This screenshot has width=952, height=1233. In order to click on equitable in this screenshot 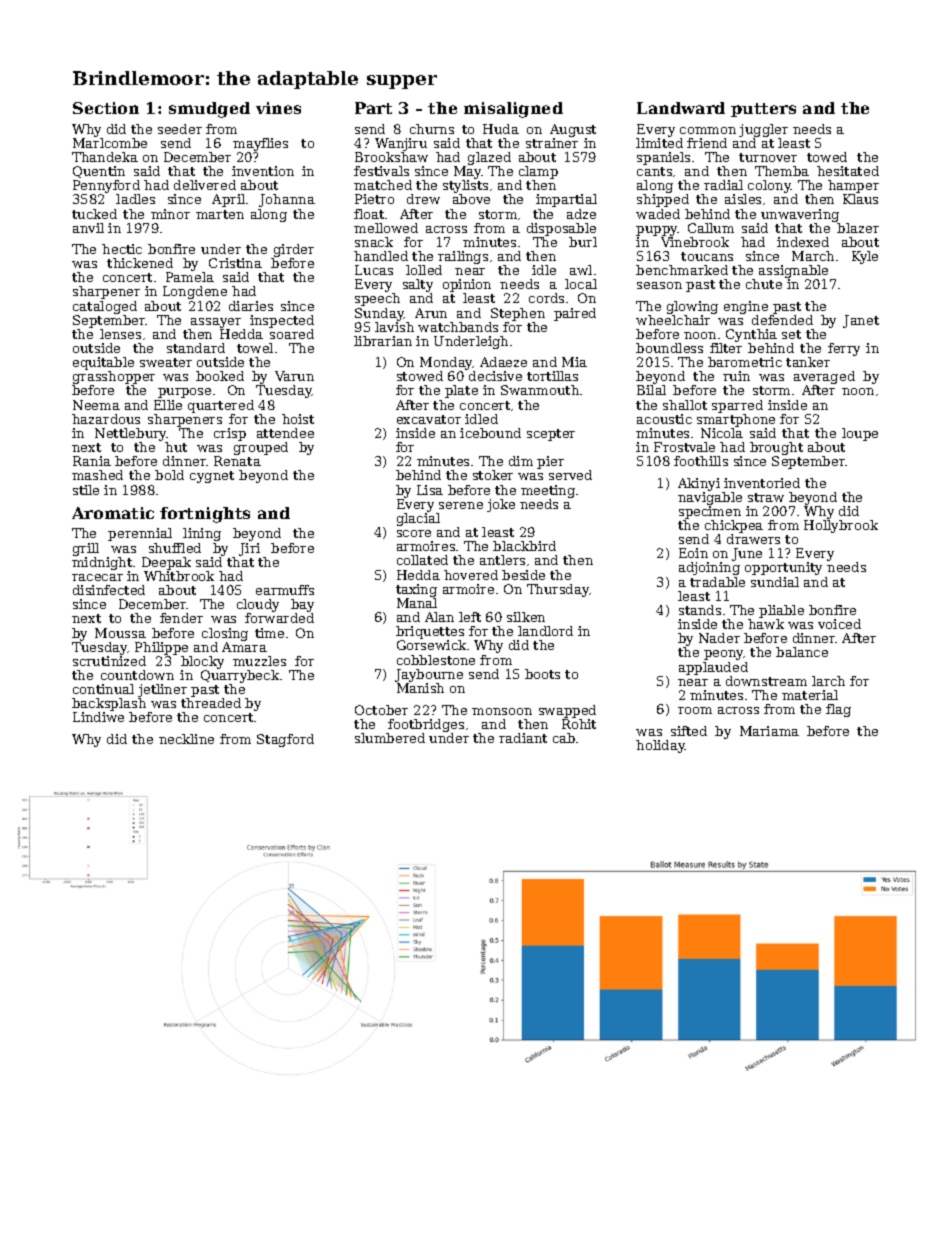, I will do `click(103, 363)`.
